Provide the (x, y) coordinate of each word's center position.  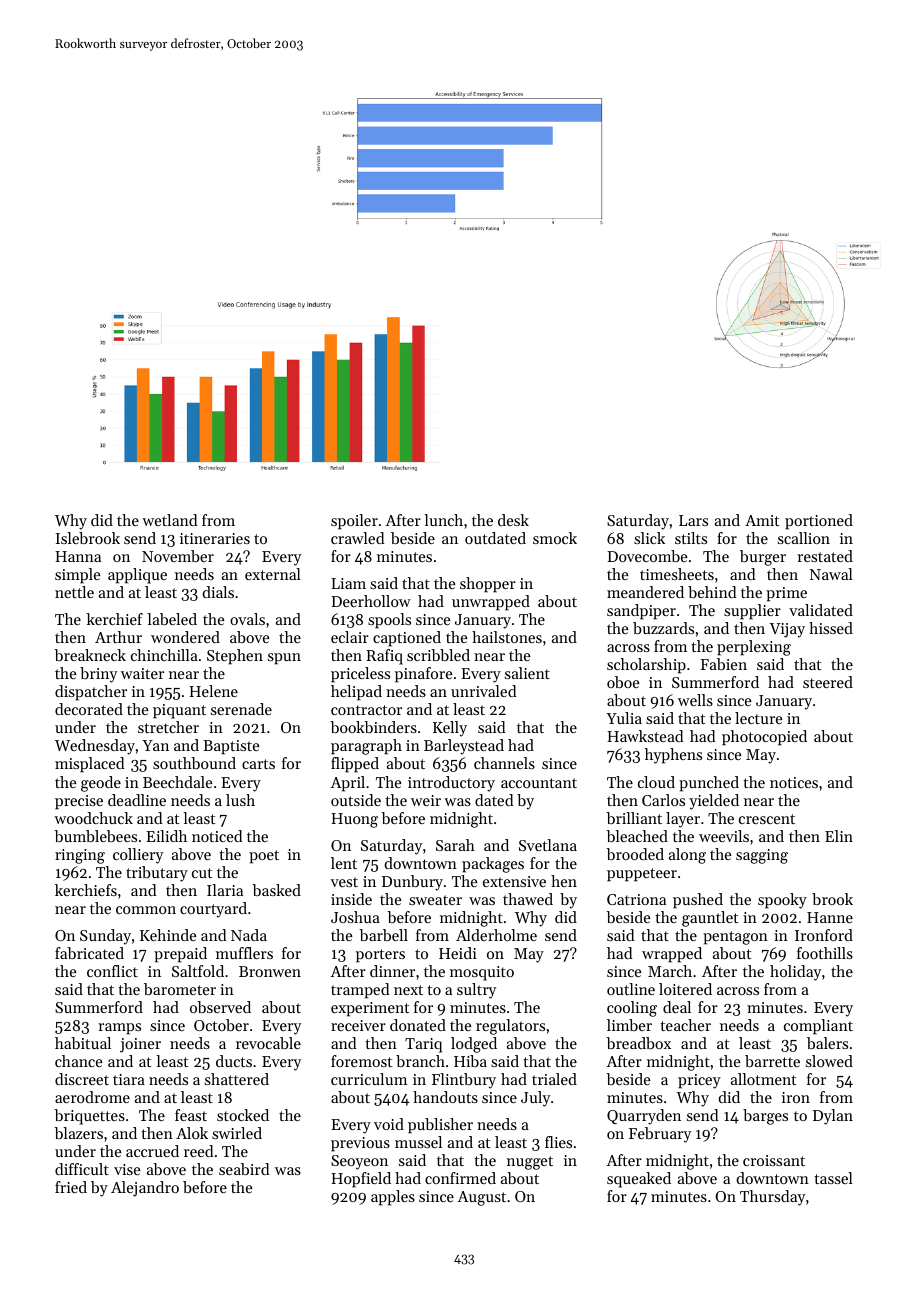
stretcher (168, 727)
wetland (170, 520)
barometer (180, 989)
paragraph (366, 747)
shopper (488, 585)
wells (695, 700)
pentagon (735, 938)
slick (649, 538)
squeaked (639, 1180)
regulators (510, 1027)
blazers (78, 1133)
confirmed (460, 1178)
